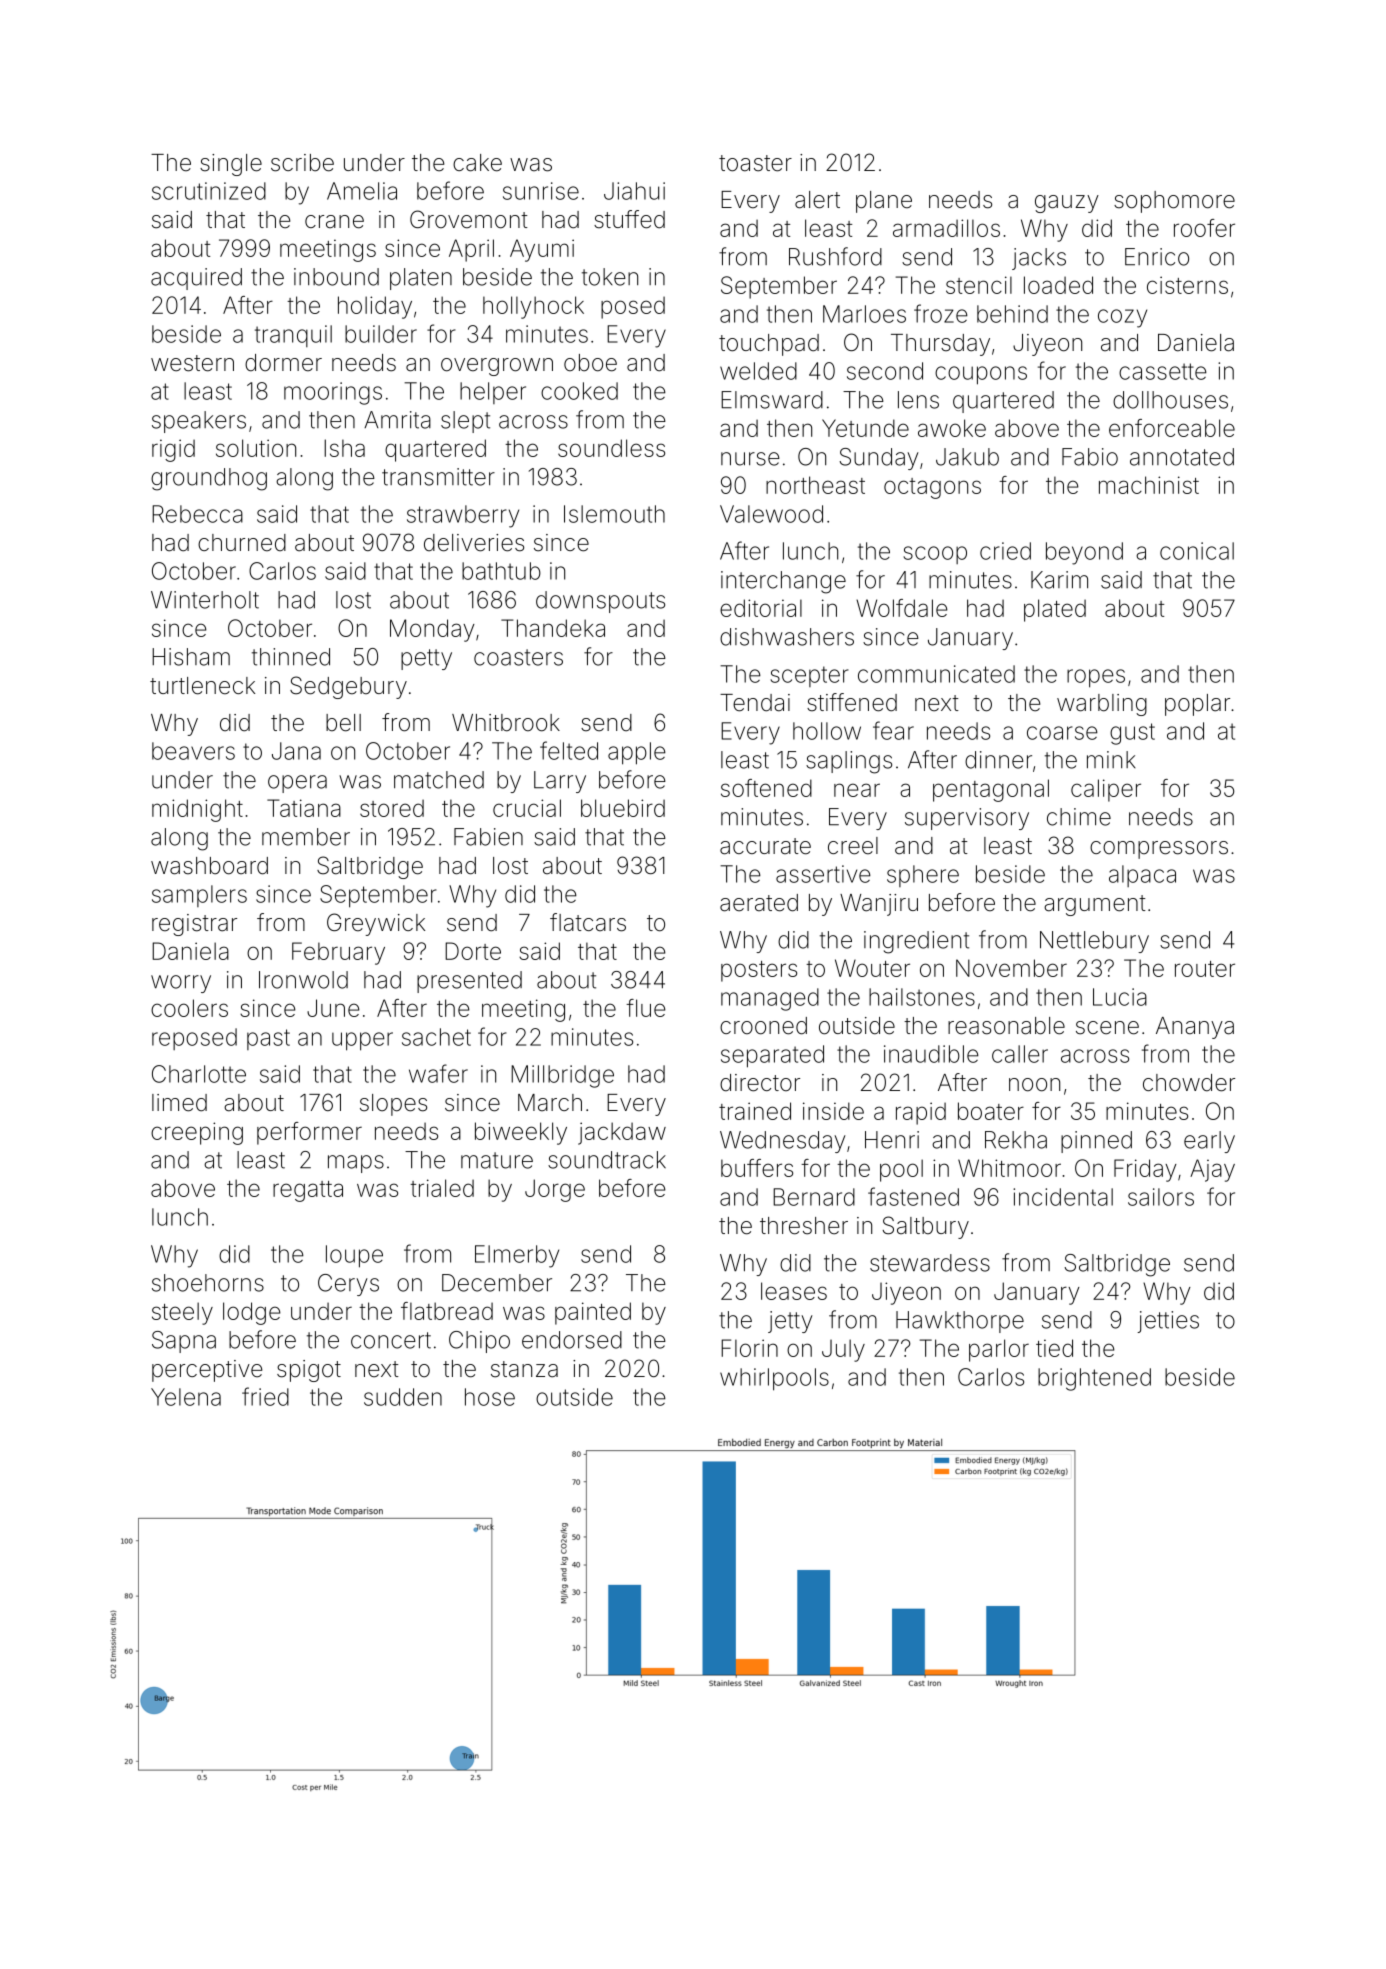 The height and width of the image is (1969, 1386). What do you see at coordinates (590, 363) in the image?
I see `oboe` at bounding box center [590, 363].
